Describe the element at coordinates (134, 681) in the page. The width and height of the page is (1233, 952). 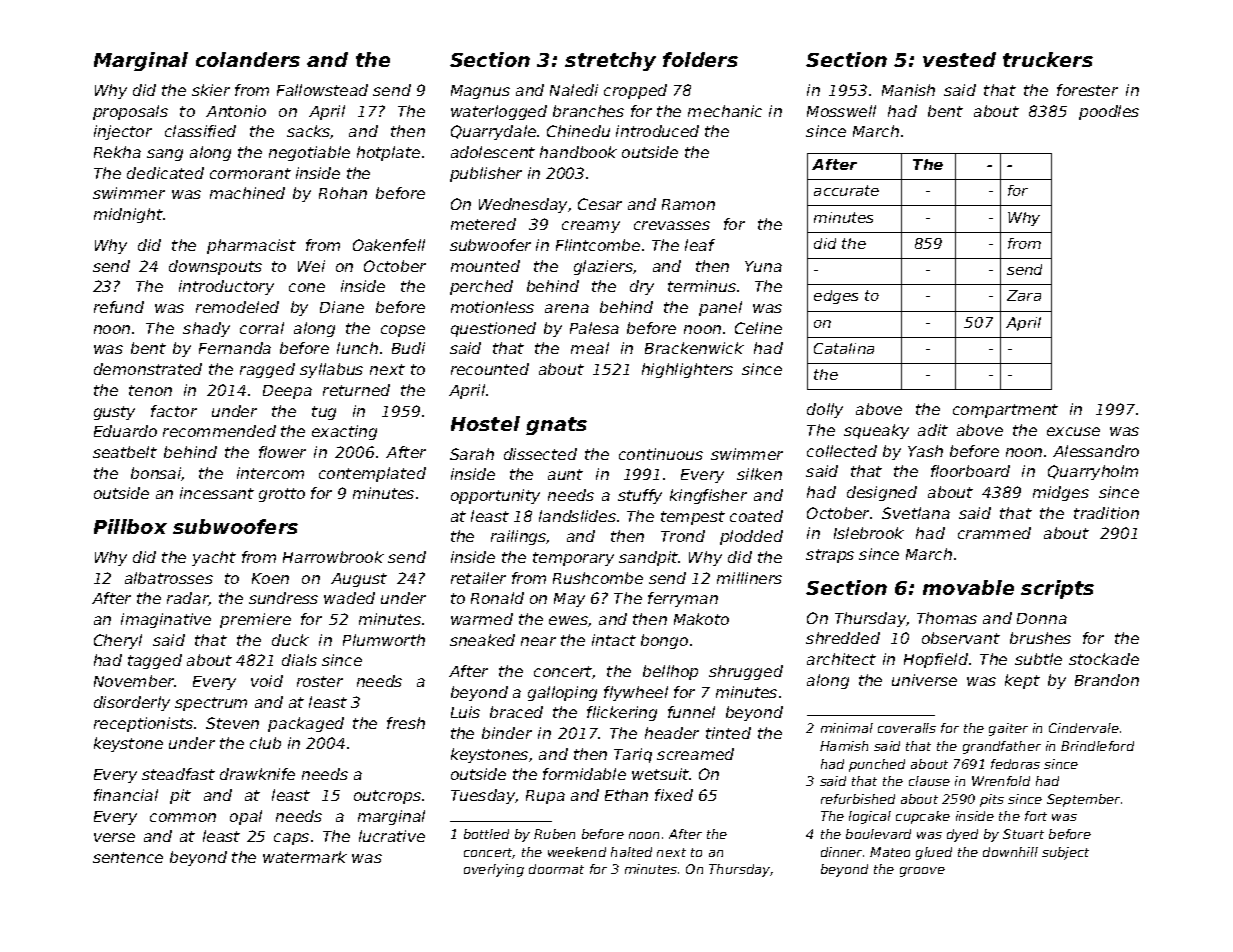
I see `November` at that location.
